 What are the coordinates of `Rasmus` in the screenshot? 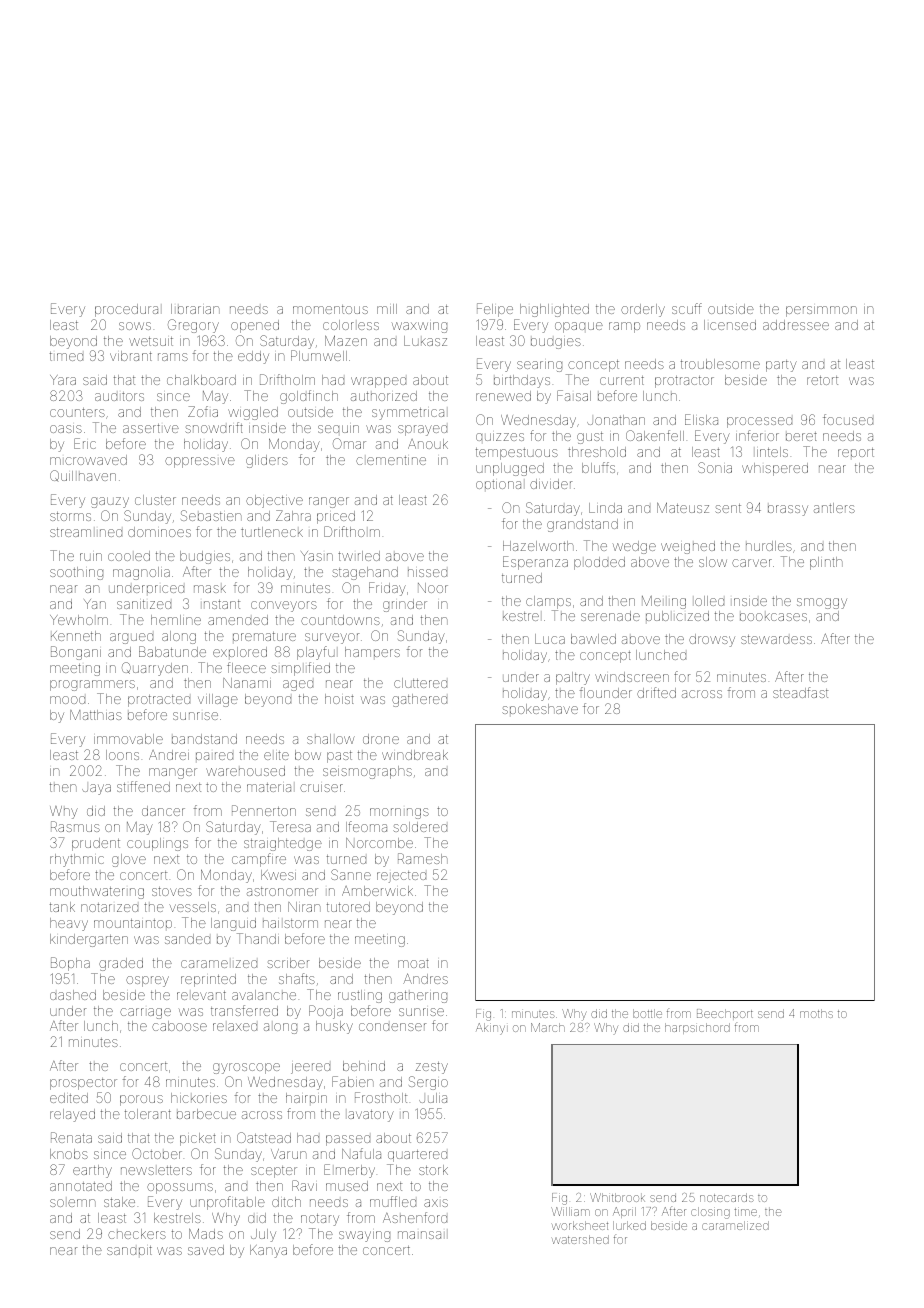 It's located at (75, 826).
